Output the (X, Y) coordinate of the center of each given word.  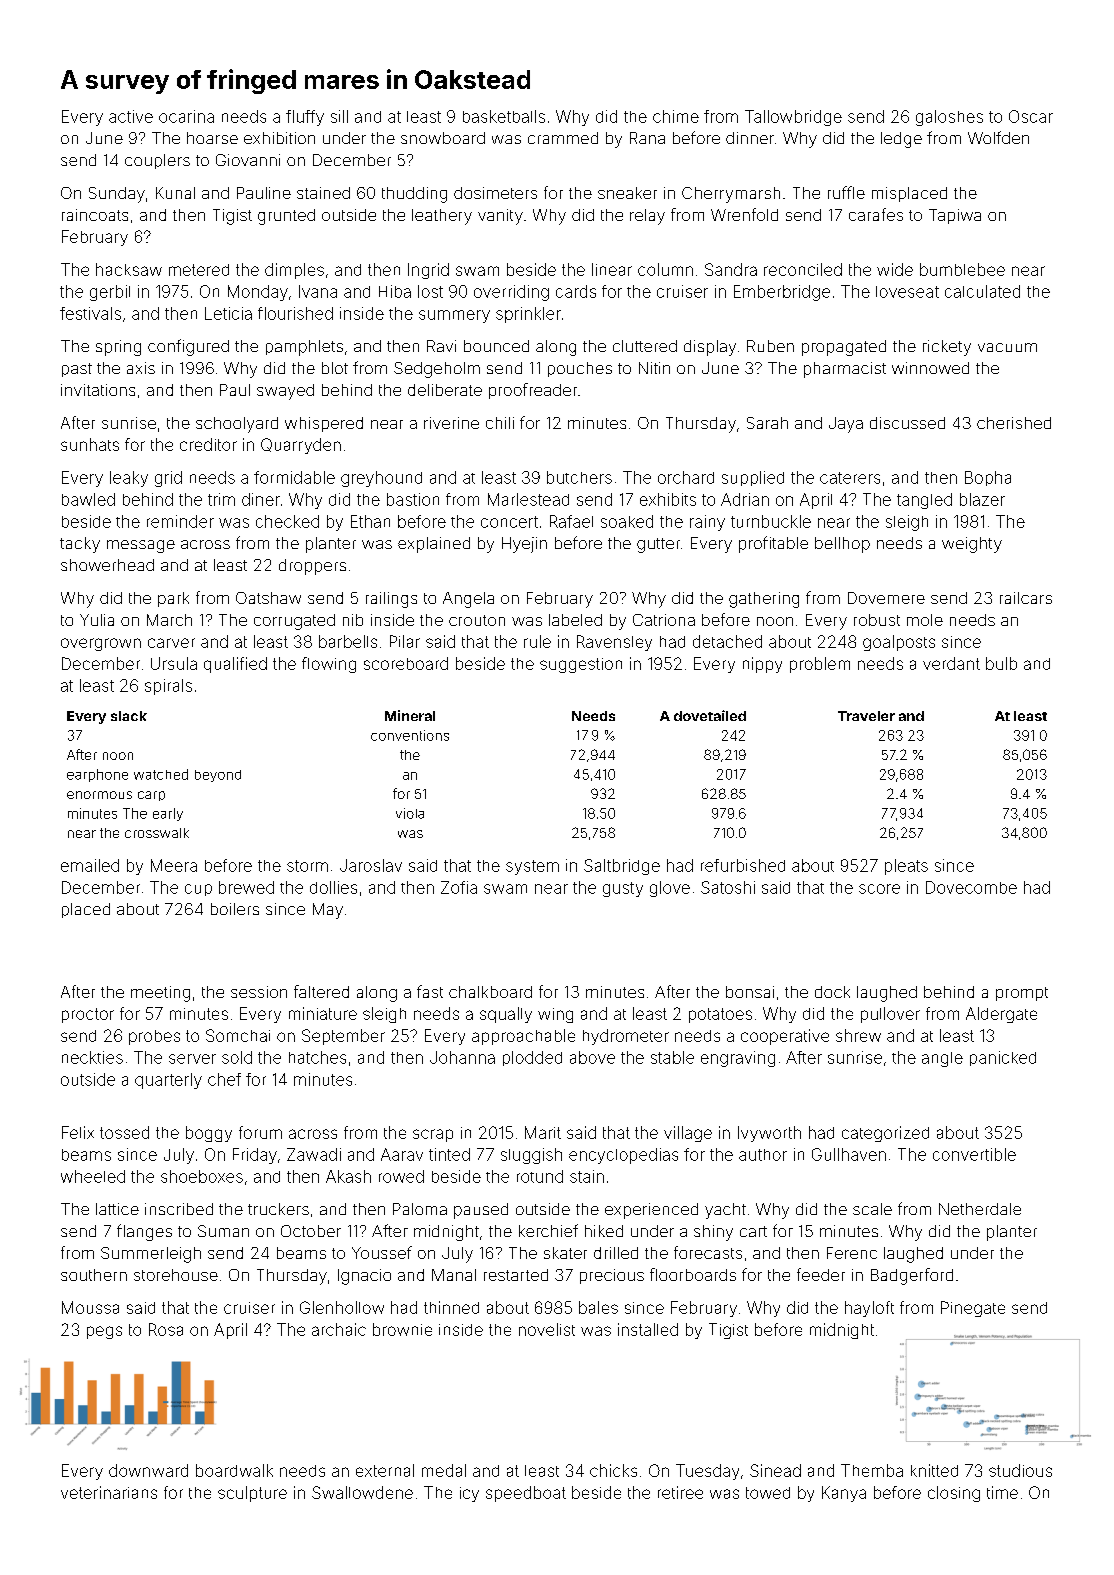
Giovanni (248, 160)
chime (676, 116)
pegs (104, 1332)
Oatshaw (268, 598)
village (688, 1134)
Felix (78, 1132)
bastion (413, 499)
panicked (1003, 1058)
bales (598, 1307)
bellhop (842, 545)
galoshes (949, 118)
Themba (872, 1470)
